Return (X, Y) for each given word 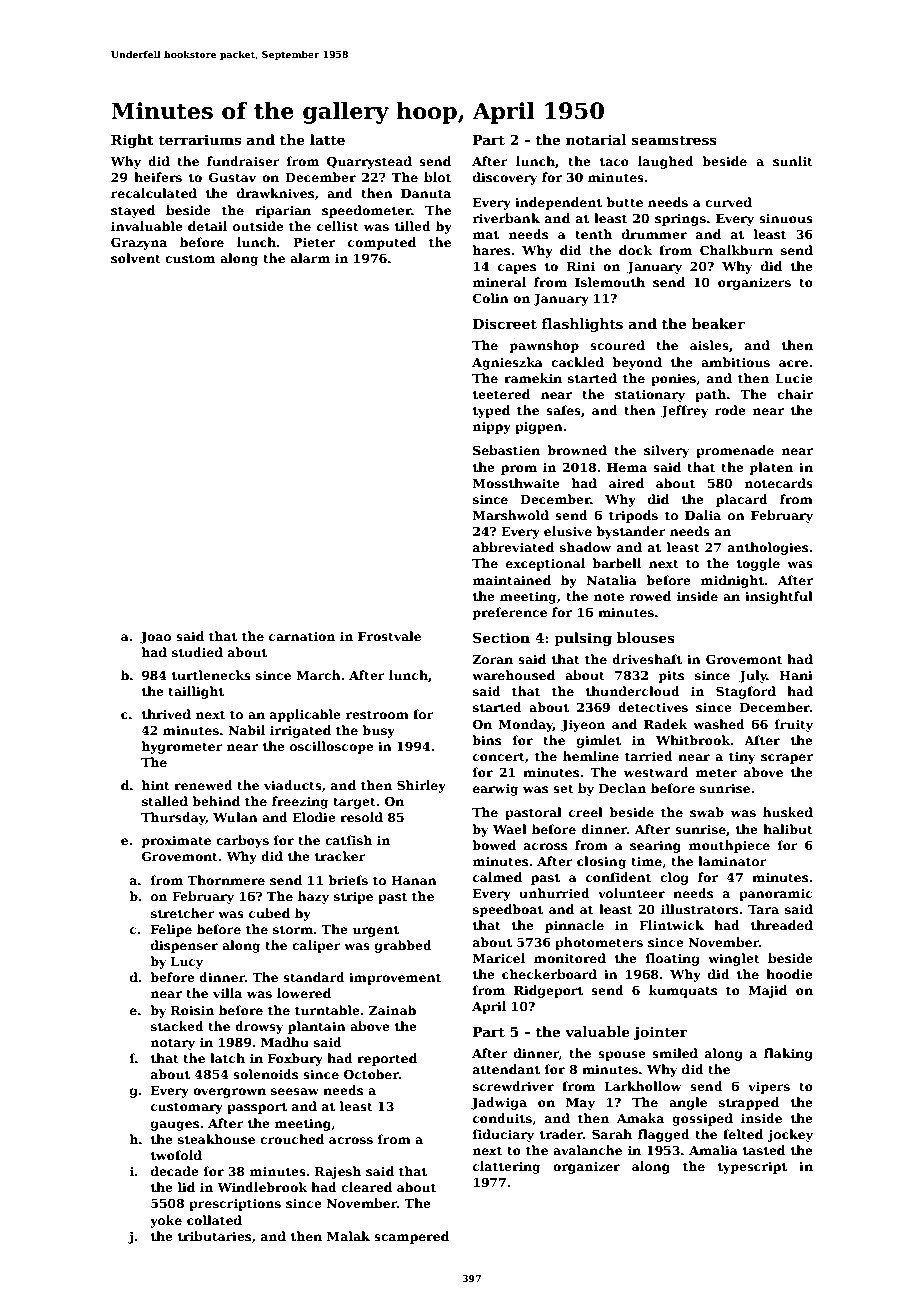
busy (378, 731)
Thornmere (226, 880)
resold (361, 817)
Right (132, 141)
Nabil (246, 730)
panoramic (775, 895)
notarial (596, 139)
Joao (155, 638)
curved (728, 202)
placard (742, 500)
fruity (794, 725)
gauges (175, 1126)
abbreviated (513, 547)
